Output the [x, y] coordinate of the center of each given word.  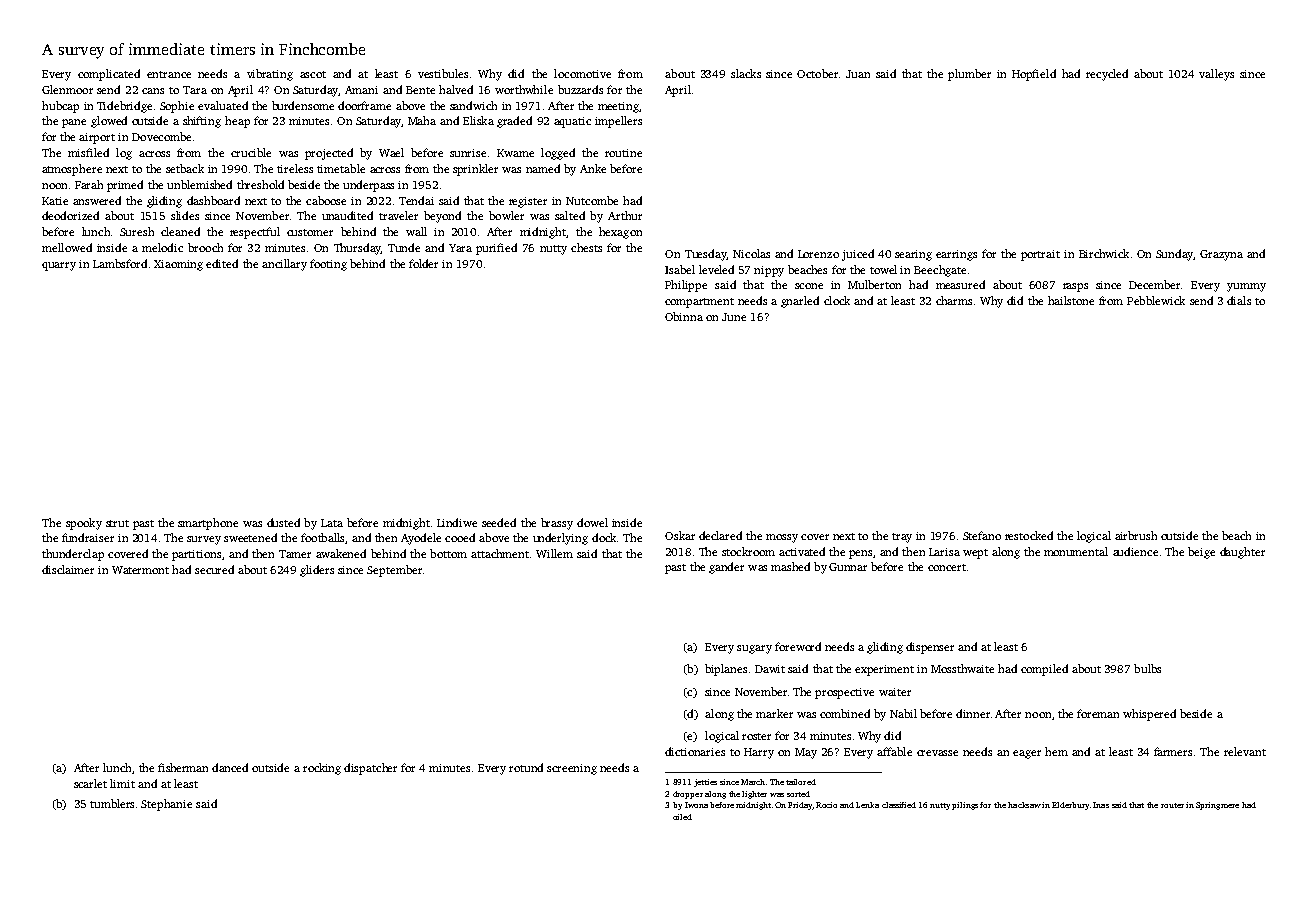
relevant [1245, 751]
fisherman [183, 767]
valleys [1216, 75]
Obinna [684, 316]
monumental [1076, 551]
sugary [754, 649]
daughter [1242, 553]
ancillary [284, 265]
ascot [313, 74]
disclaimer [68, 569]
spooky [84, 524]
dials [1239, 300]
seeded [499, 522]
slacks [746, 73]
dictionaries [695, 751]
